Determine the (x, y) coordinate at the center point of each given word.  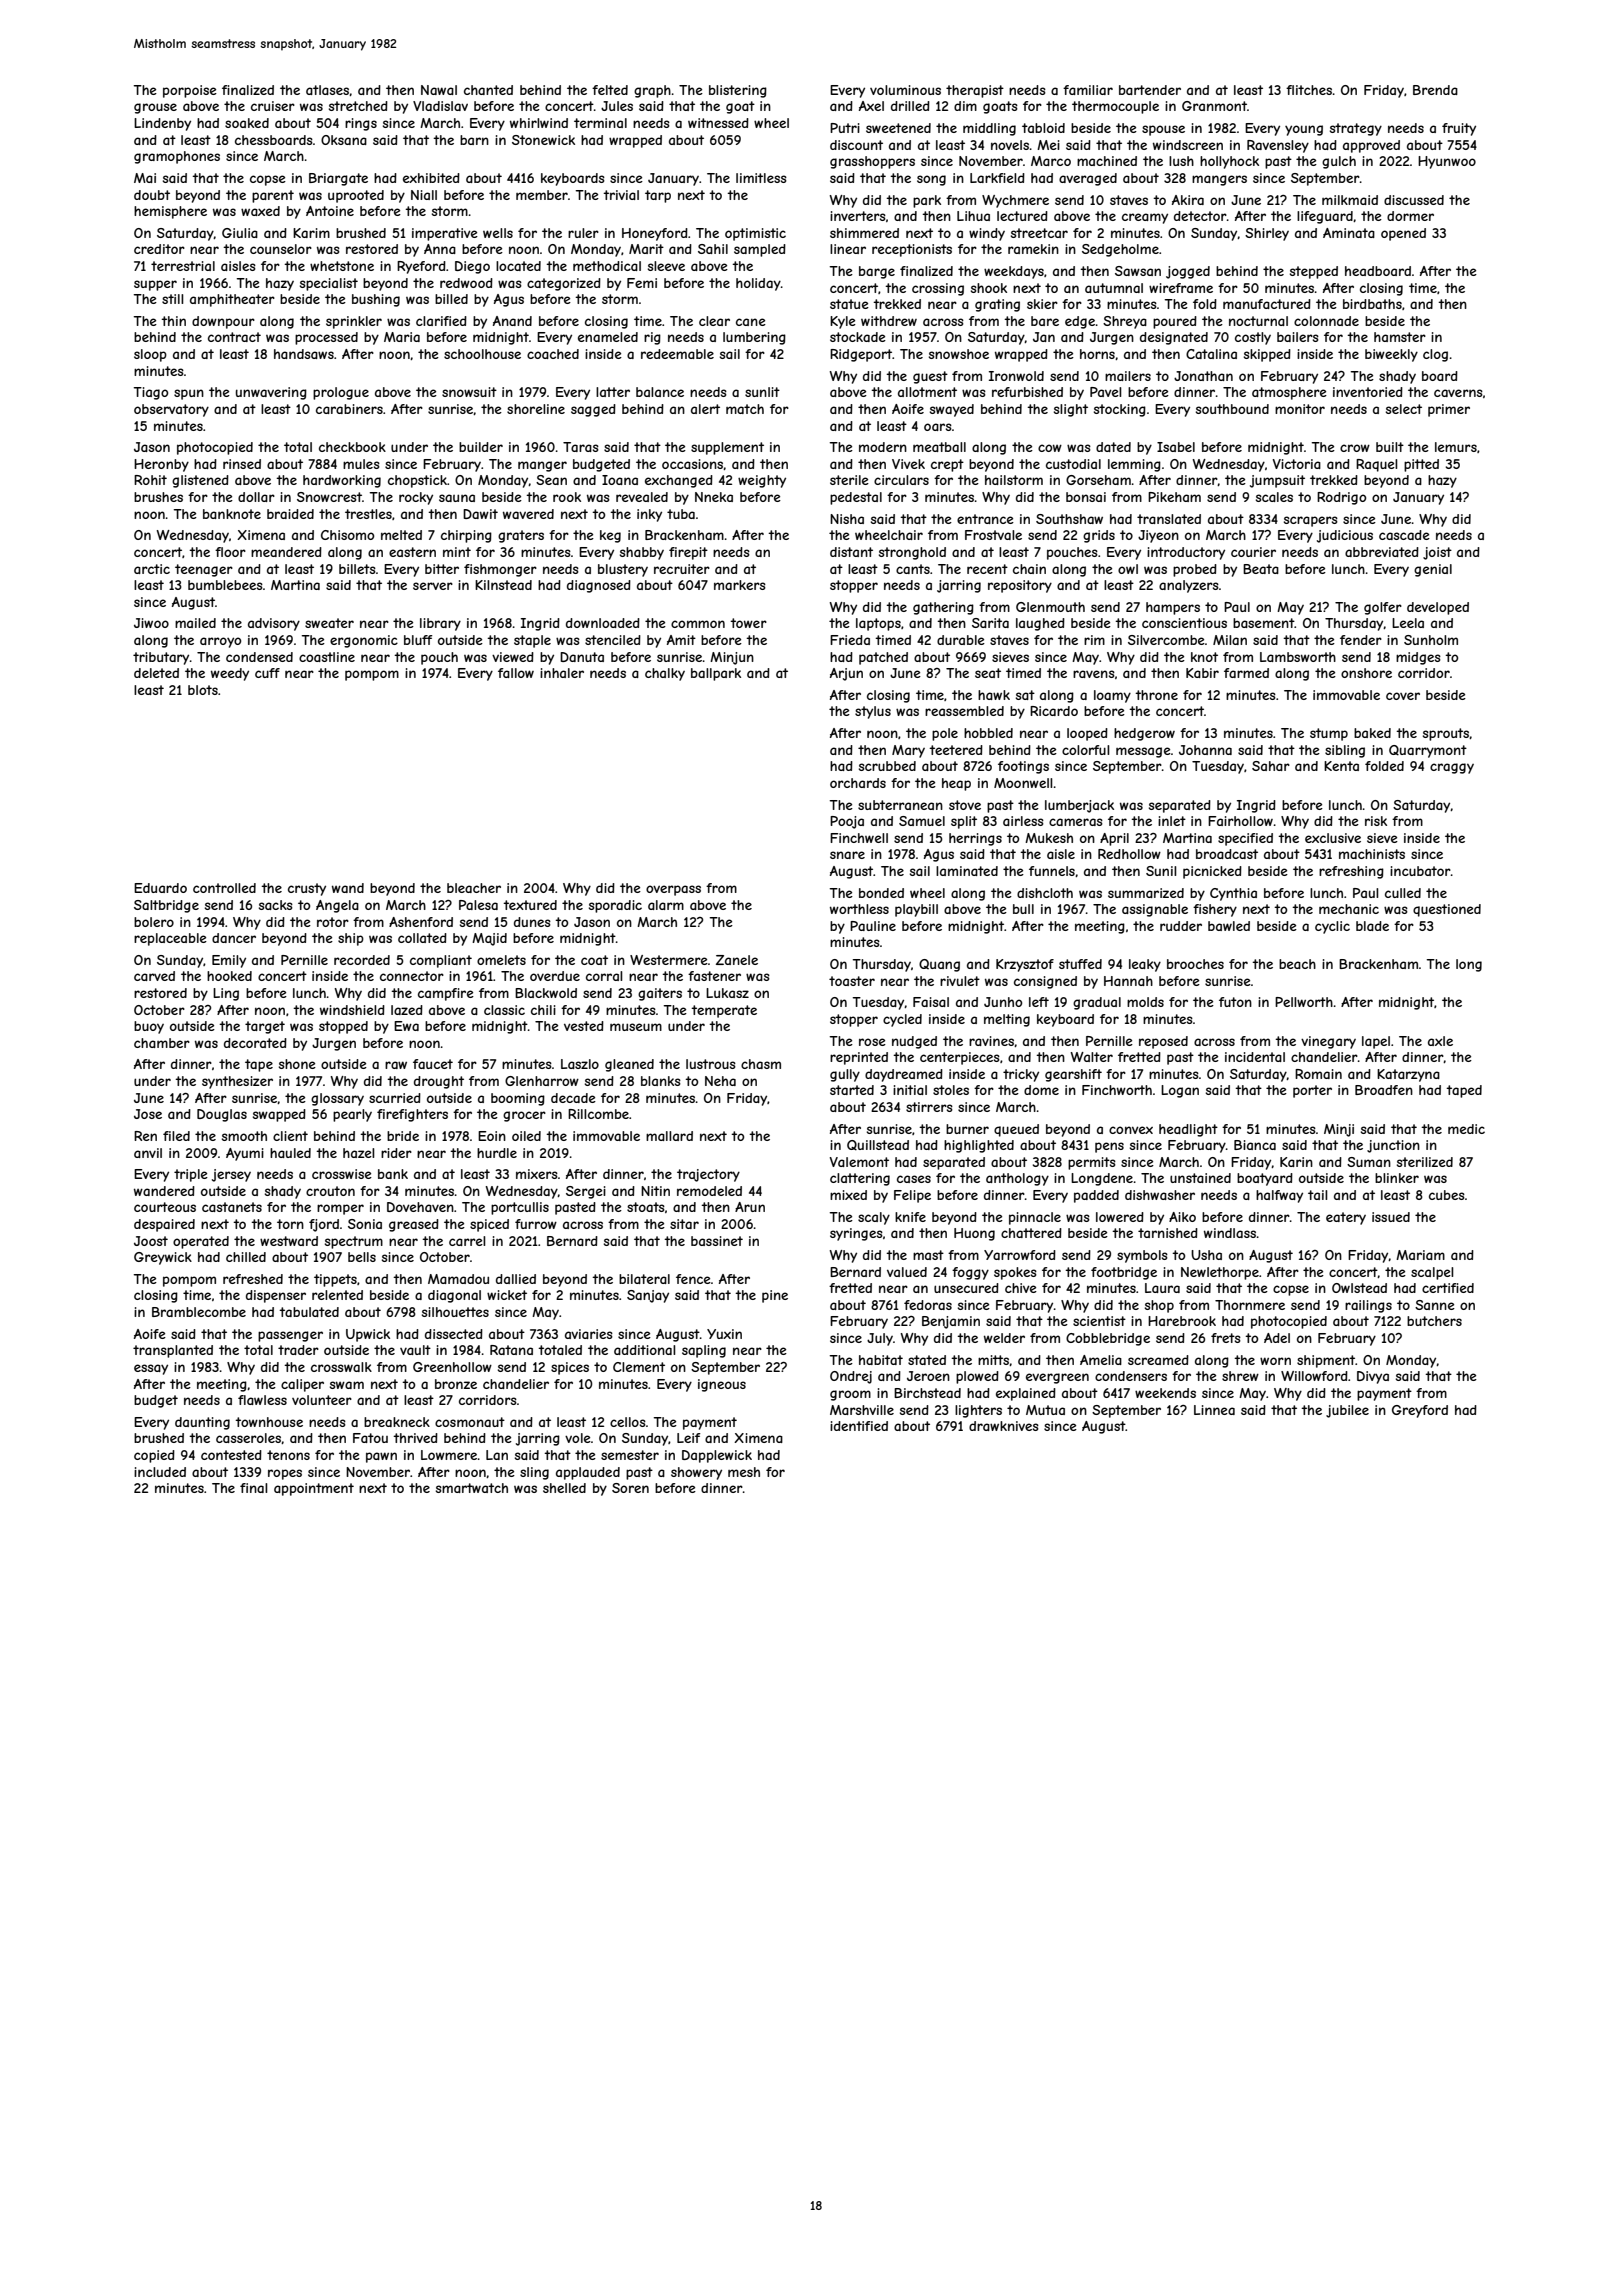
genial (1433, 570)
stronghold (912, 553)
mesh (744, 1472)
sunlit (762, 392)
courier (1253, 552)
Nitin (655, 1191)
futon (1235, 1002)
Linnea (1214, 1410)
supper (155, 285)
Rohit (150, 480)
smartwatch (472, 1488)
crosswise (342, 1174)
